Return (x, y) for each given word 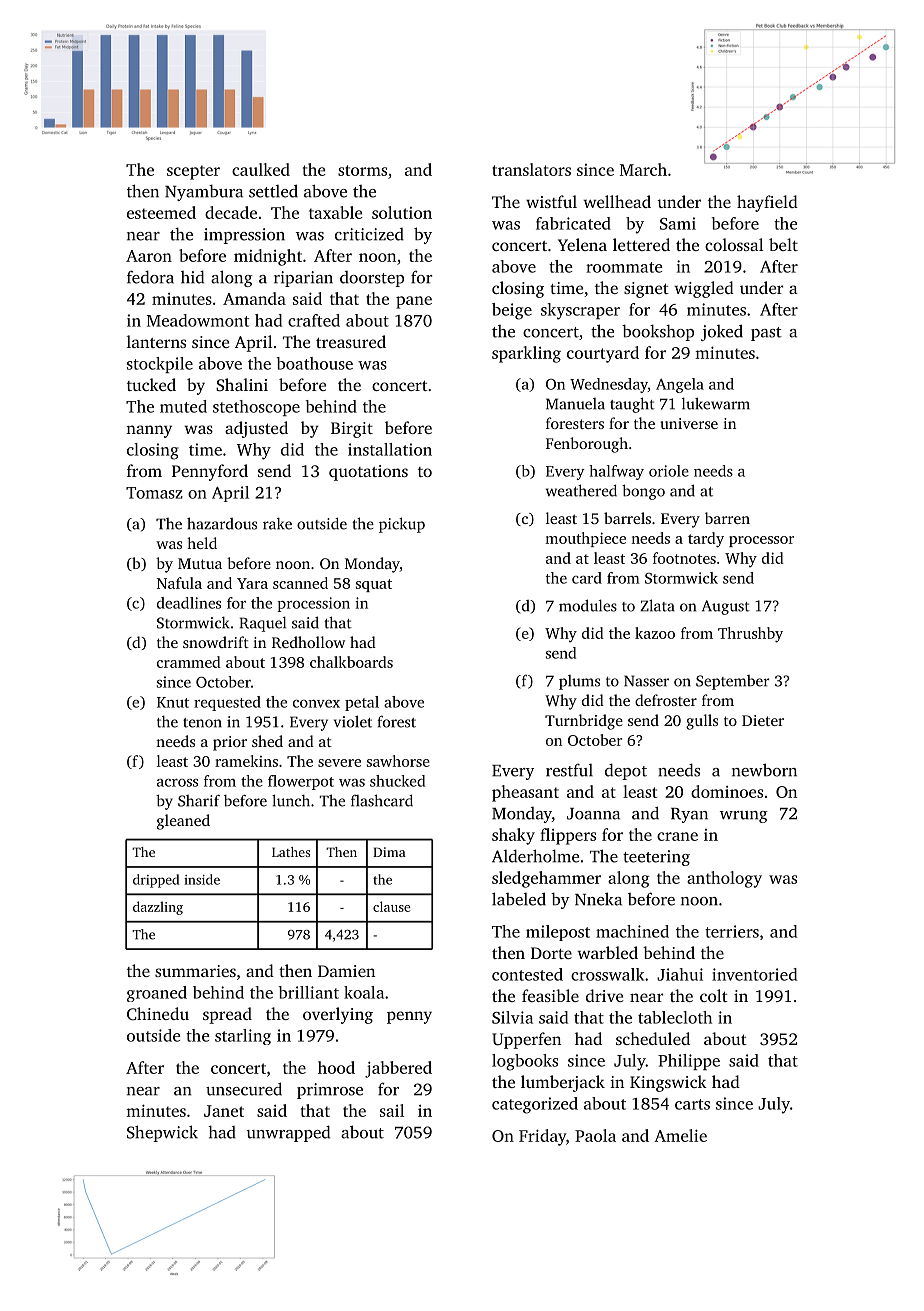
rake (277, 524)
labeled (519, 899)
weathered (581, 490)
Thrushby (750, 635)
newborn (764, 770)
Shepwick (162, 1133)
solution (402, 212)
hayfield (767, 203)
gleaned (183, 822)
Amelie (680, 1135)
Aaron (149, 256)
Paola (595, 1135)
